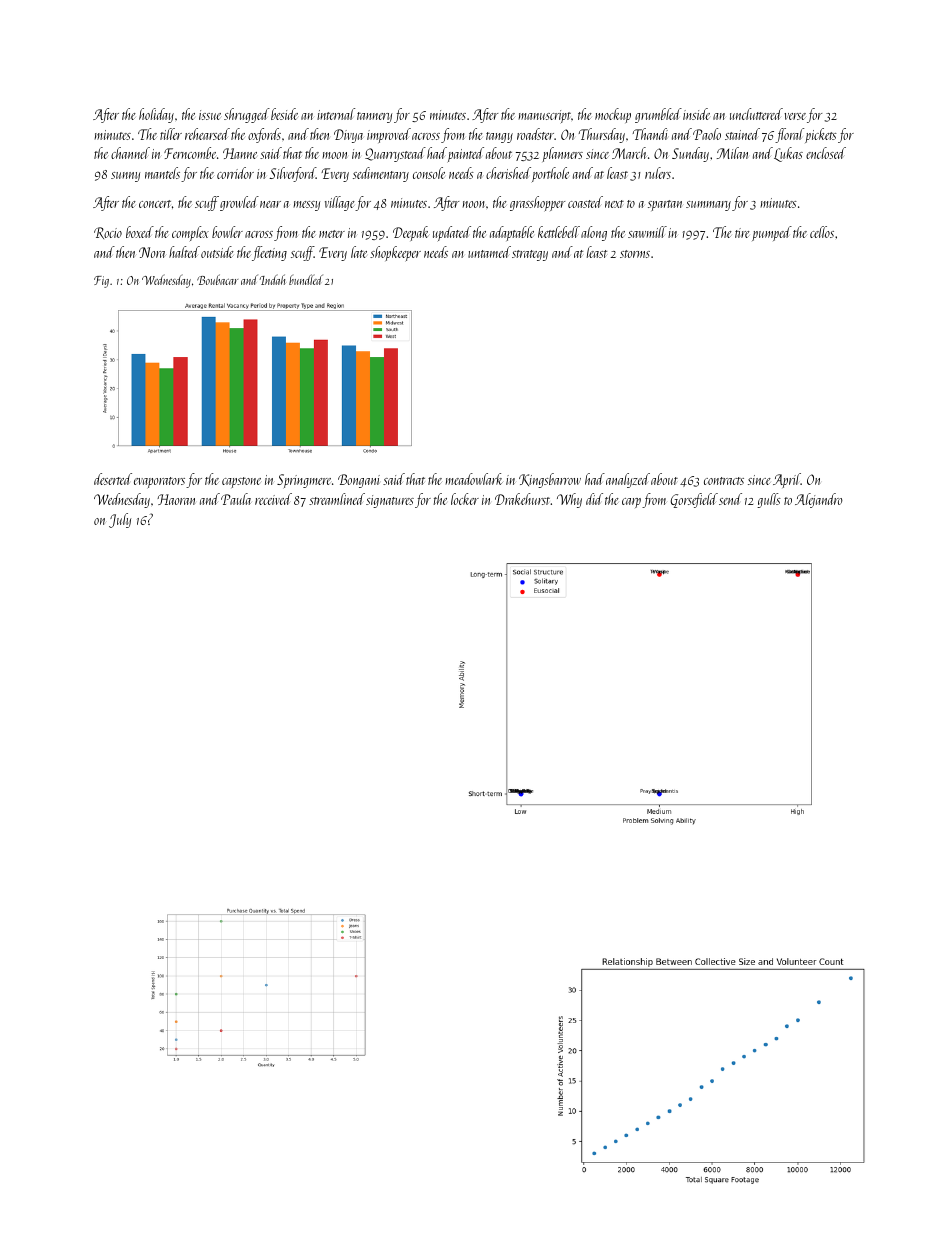  Describe the element at coordinates (264, 135) in the document. I see `oxfords` at that location.
